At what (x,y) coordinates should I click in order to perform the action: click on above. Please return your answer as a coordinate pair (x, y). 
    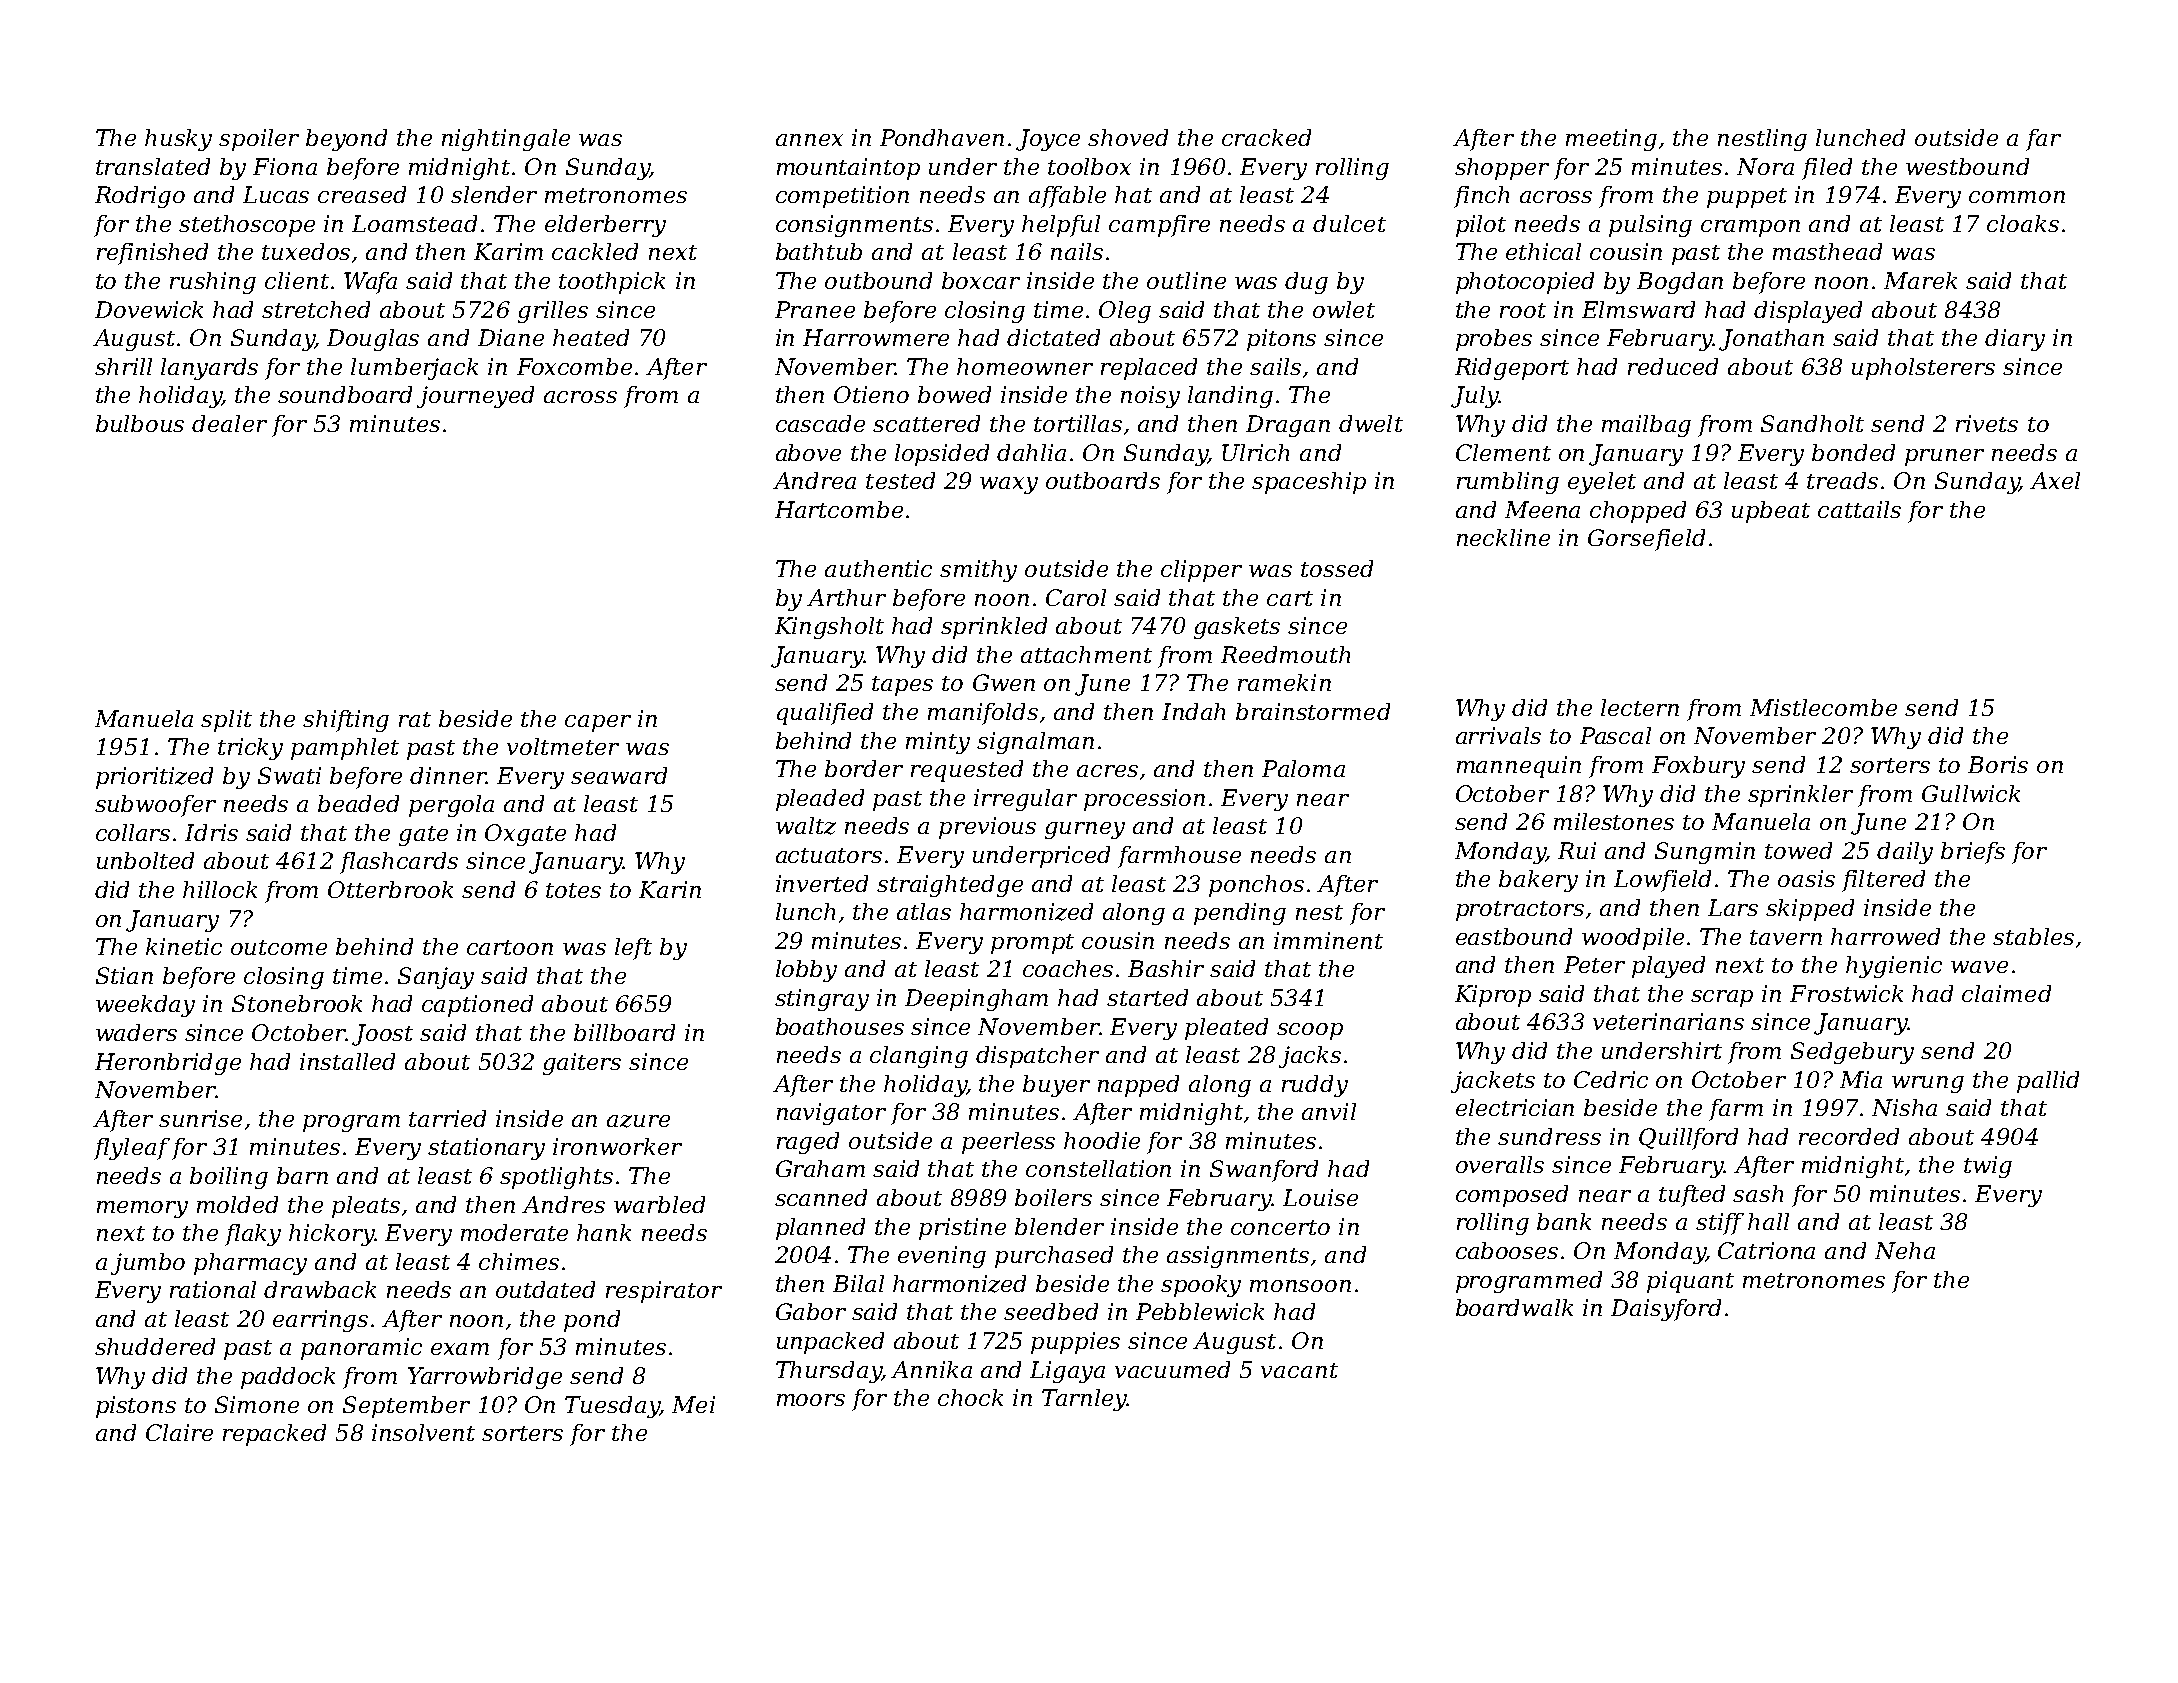
    Looking at the image, I should click on (808, 452).
